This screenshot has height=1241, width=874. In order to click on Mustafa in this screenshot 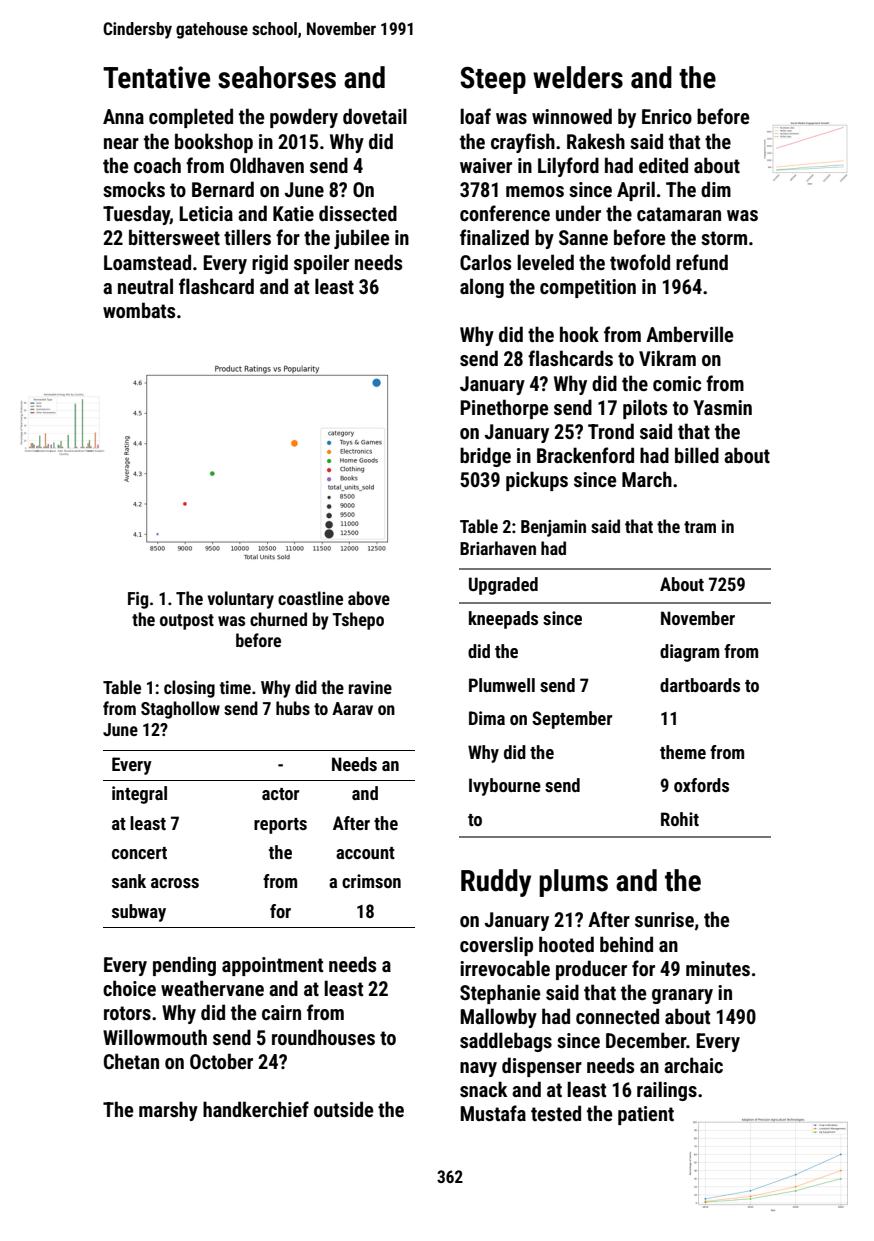, I will do `click(493, 1113)`.
